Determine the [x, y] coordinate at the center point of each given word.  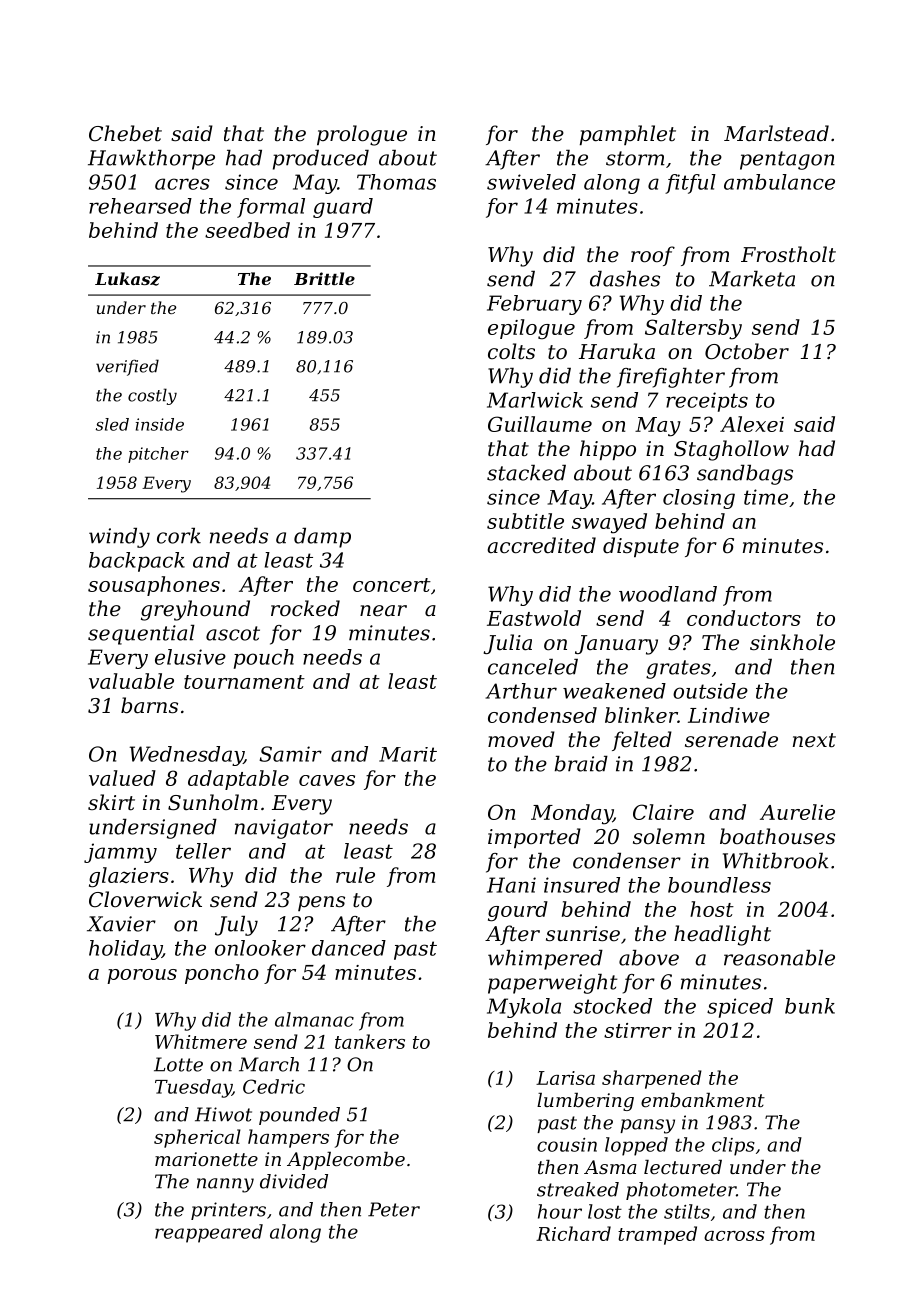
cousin [567, 1145]
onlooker [260, 948]
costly [152, 396]
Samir [290, 754]
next [814, 740]
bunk [810, 1006]
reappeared [209, 1233]
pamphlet [628, 135]
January [616, 645]
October [747, 351]
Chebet [125, 133]
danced [349, 948]
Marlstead [776, 133]
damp [322, 538]
